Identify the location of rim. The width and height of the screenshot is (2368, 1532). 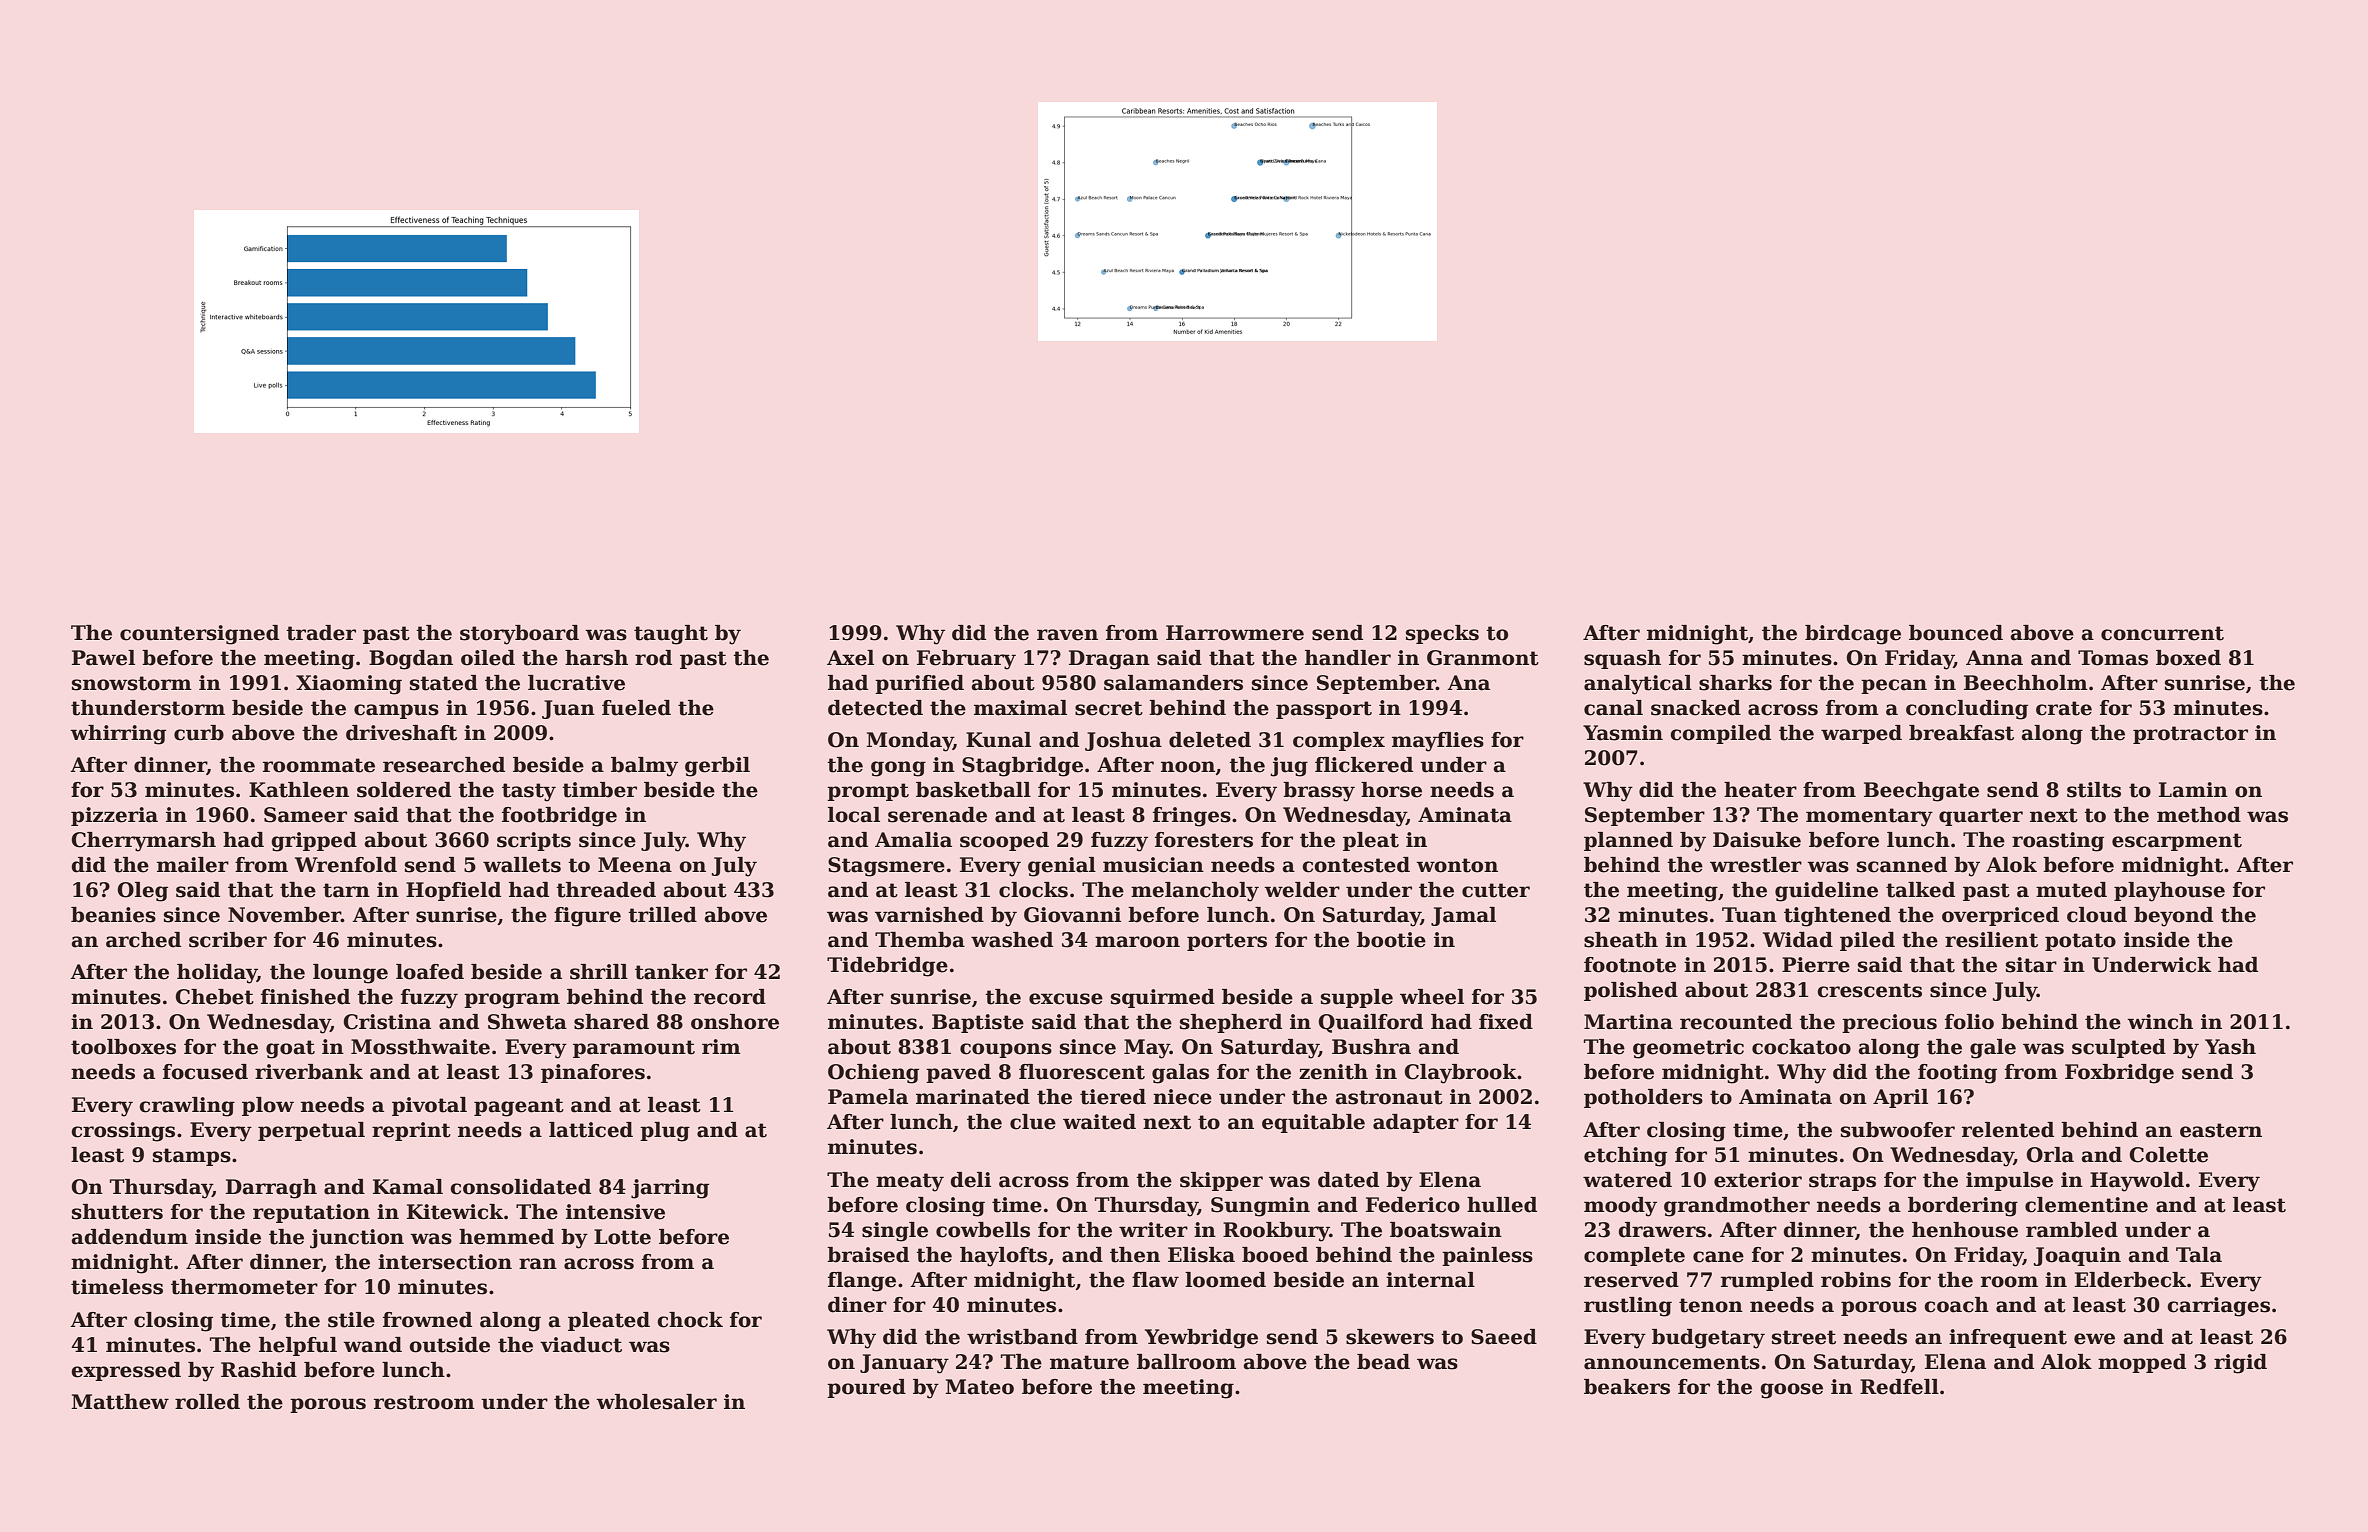
(721, 1046).
